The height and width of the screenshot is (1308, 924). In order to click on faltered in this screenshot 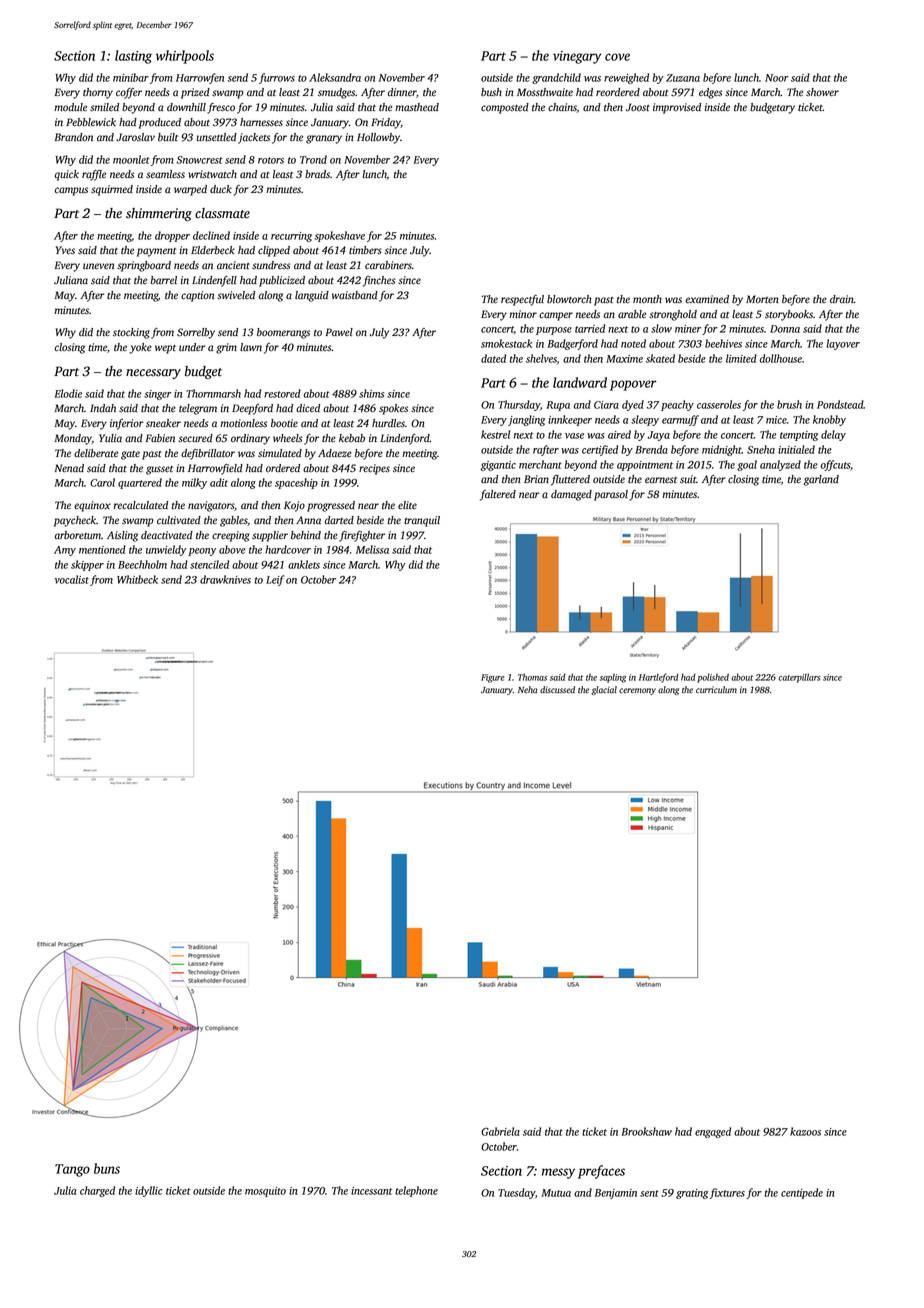, I will do `click(498, 495)`.
